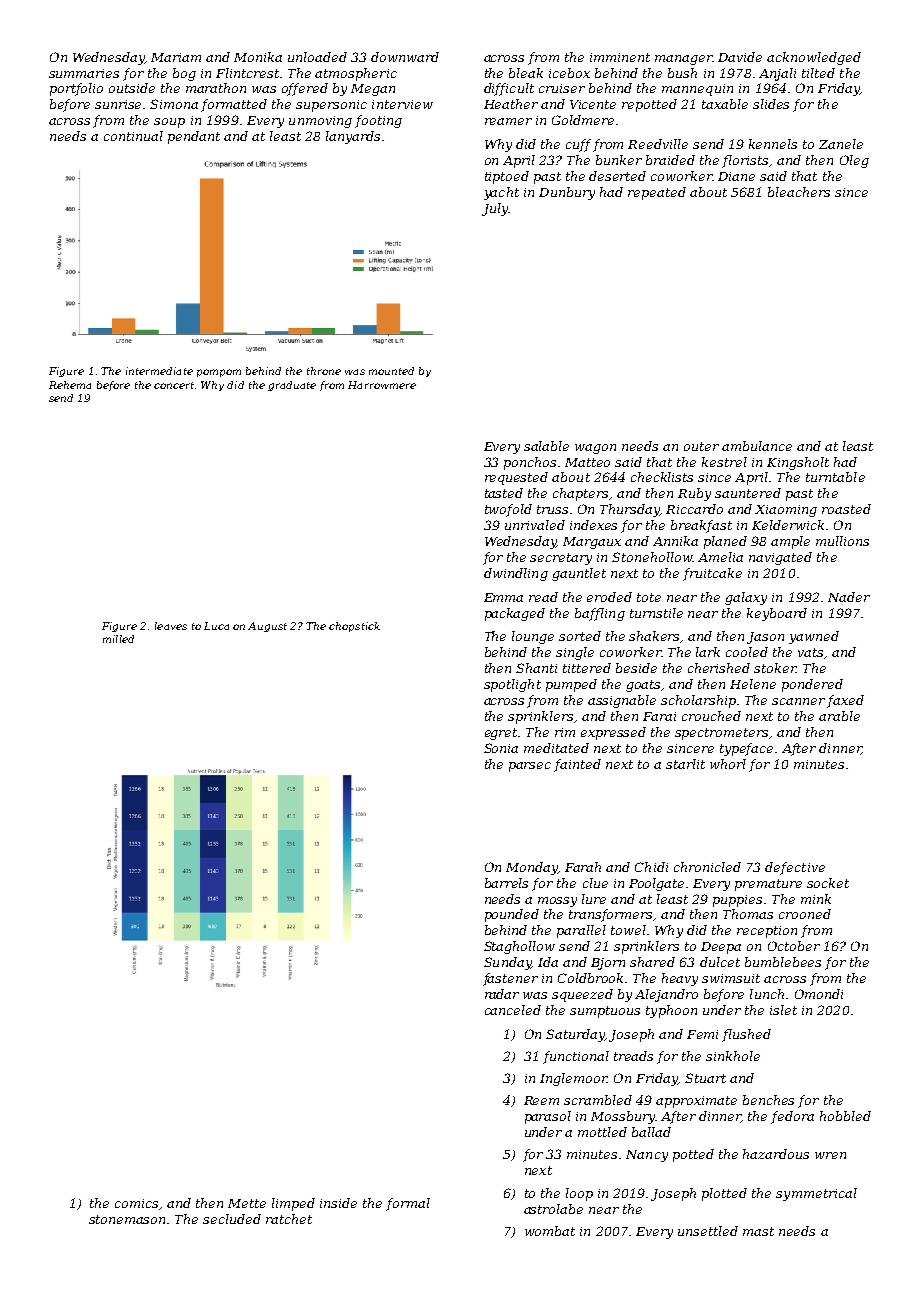 Image resolution: width=924 pixels, height=1308 pixels. I want to click on wombat, so click(550, 1231).
